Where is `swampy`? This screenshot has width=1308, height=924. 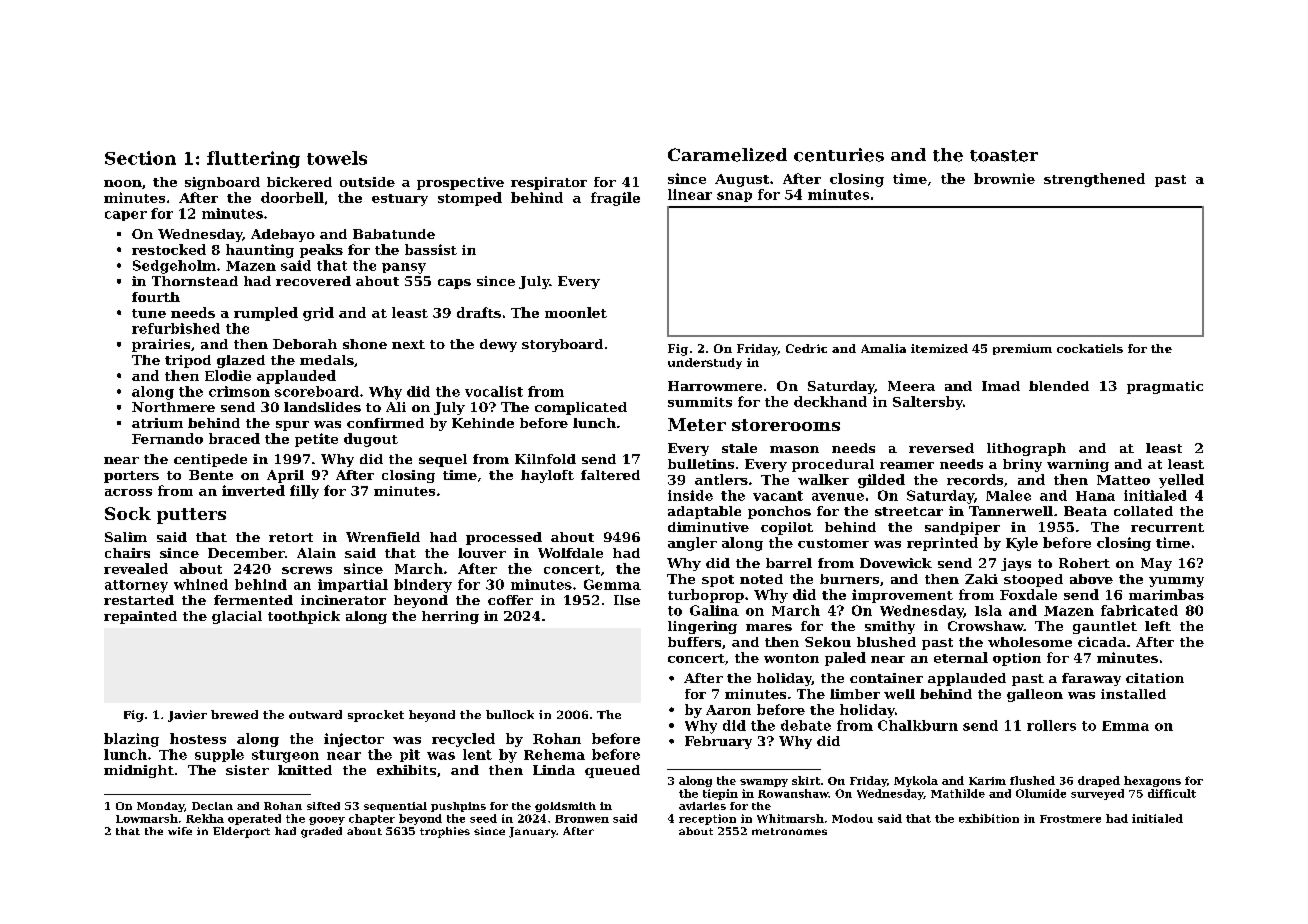
swampy is located at coordinates (764, 783).
